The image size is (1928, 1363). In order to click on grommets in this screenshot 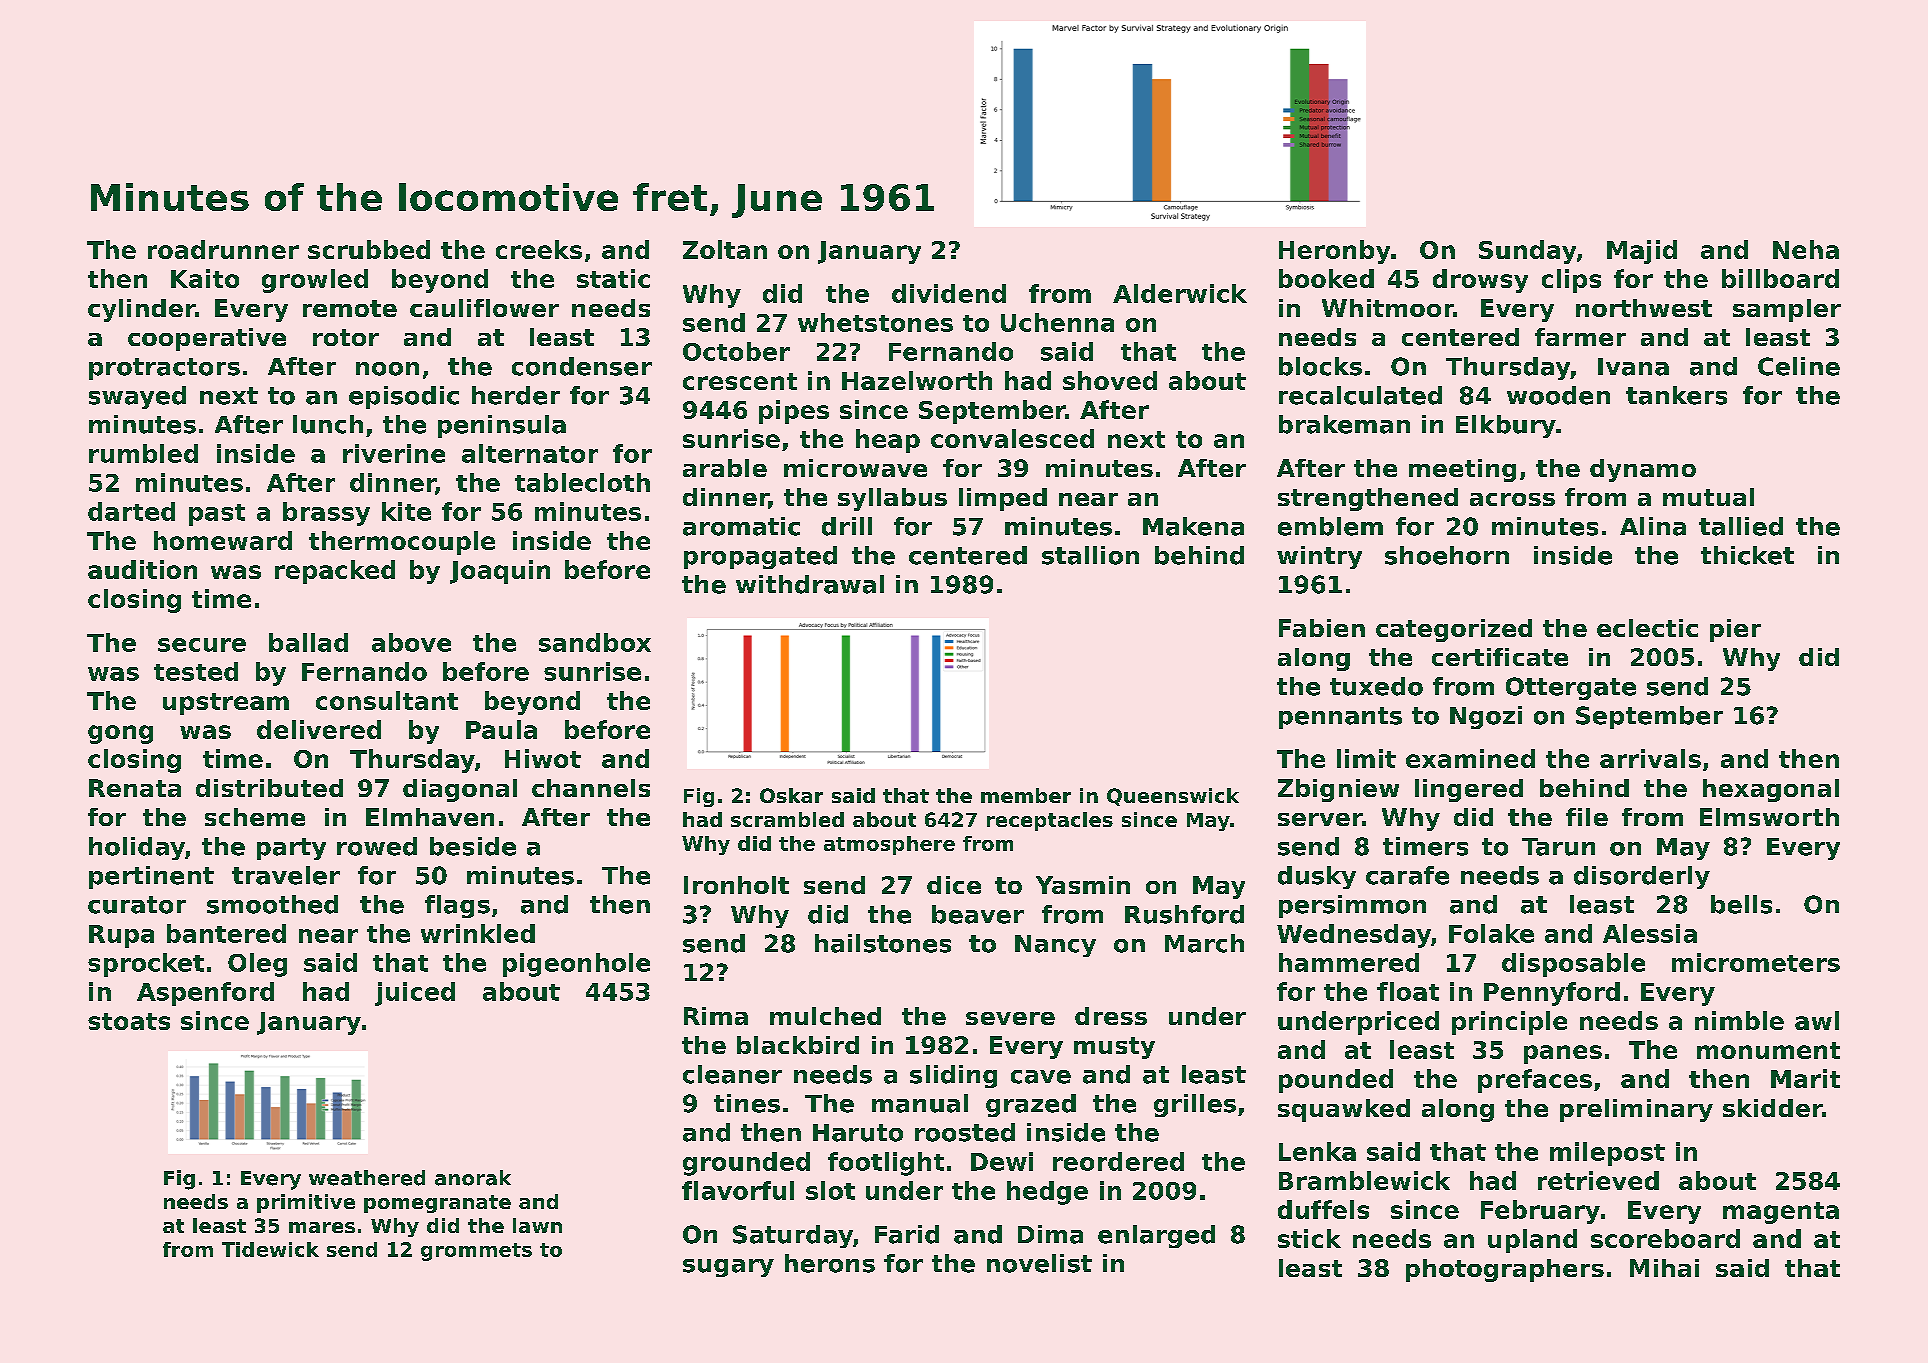, I will do `click(476, 1252)`.
